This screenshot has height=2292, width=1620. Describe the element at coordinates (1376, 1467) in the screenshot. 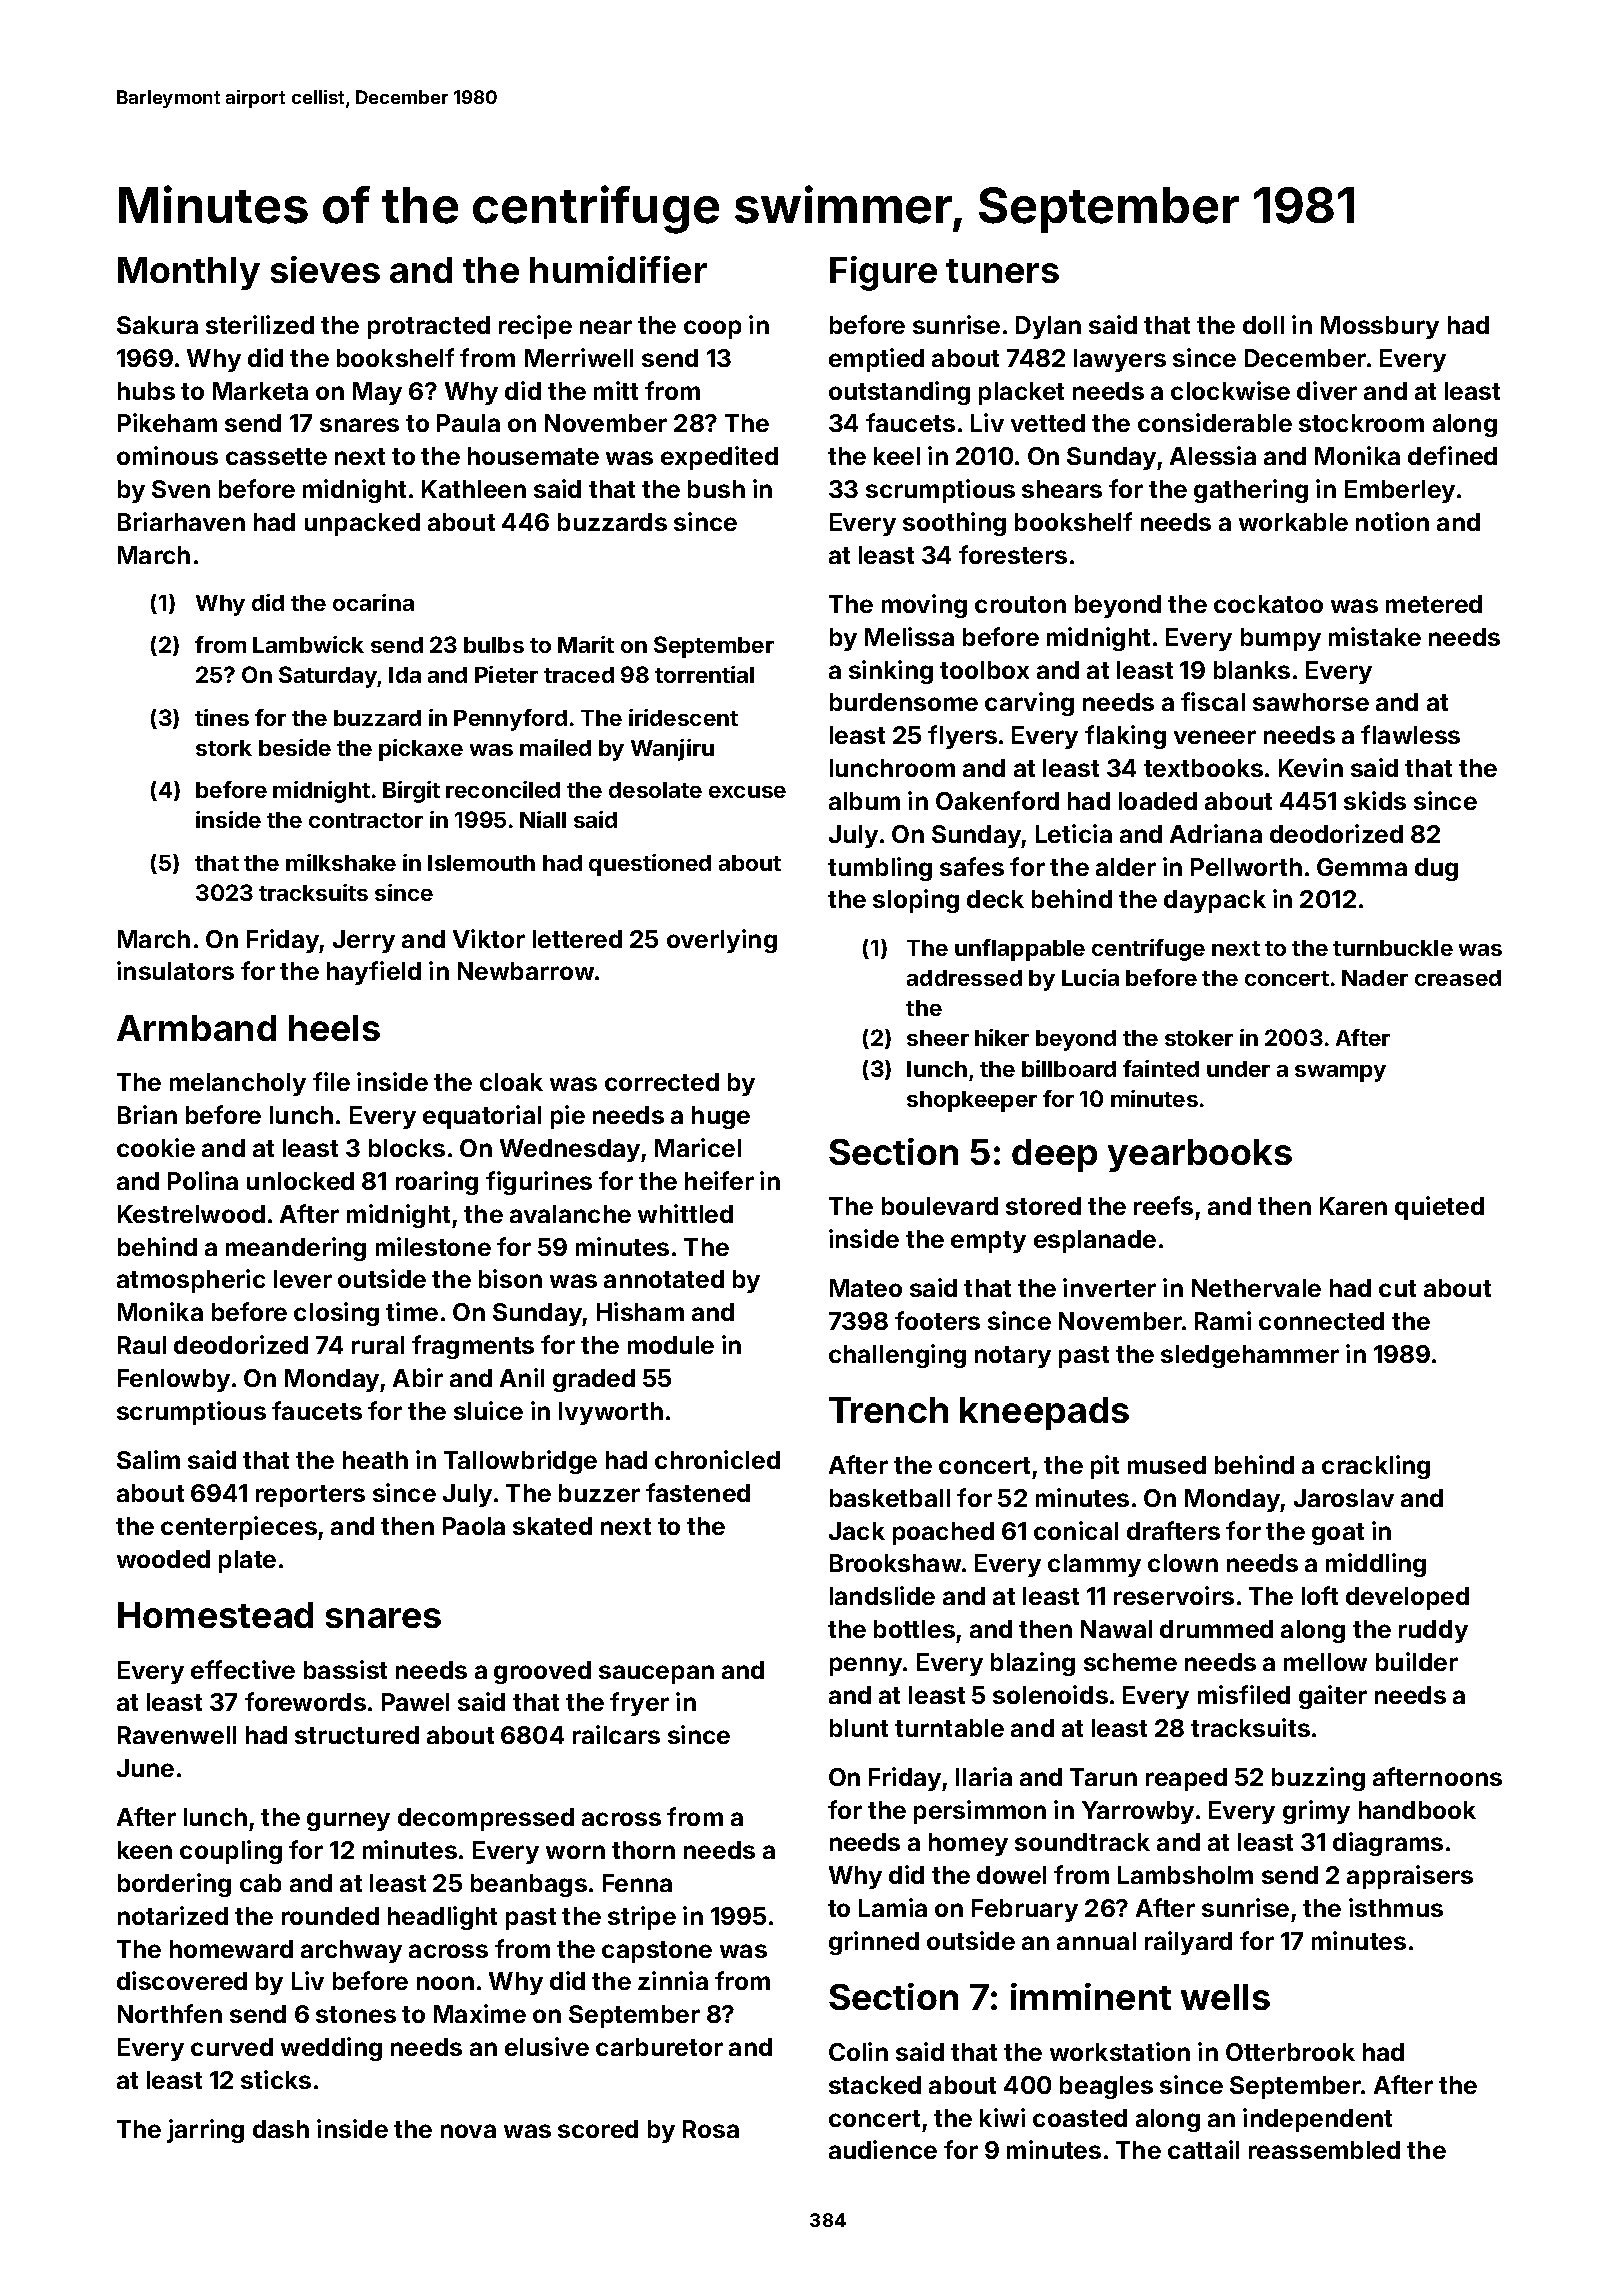

I see `crackling` at that location.
